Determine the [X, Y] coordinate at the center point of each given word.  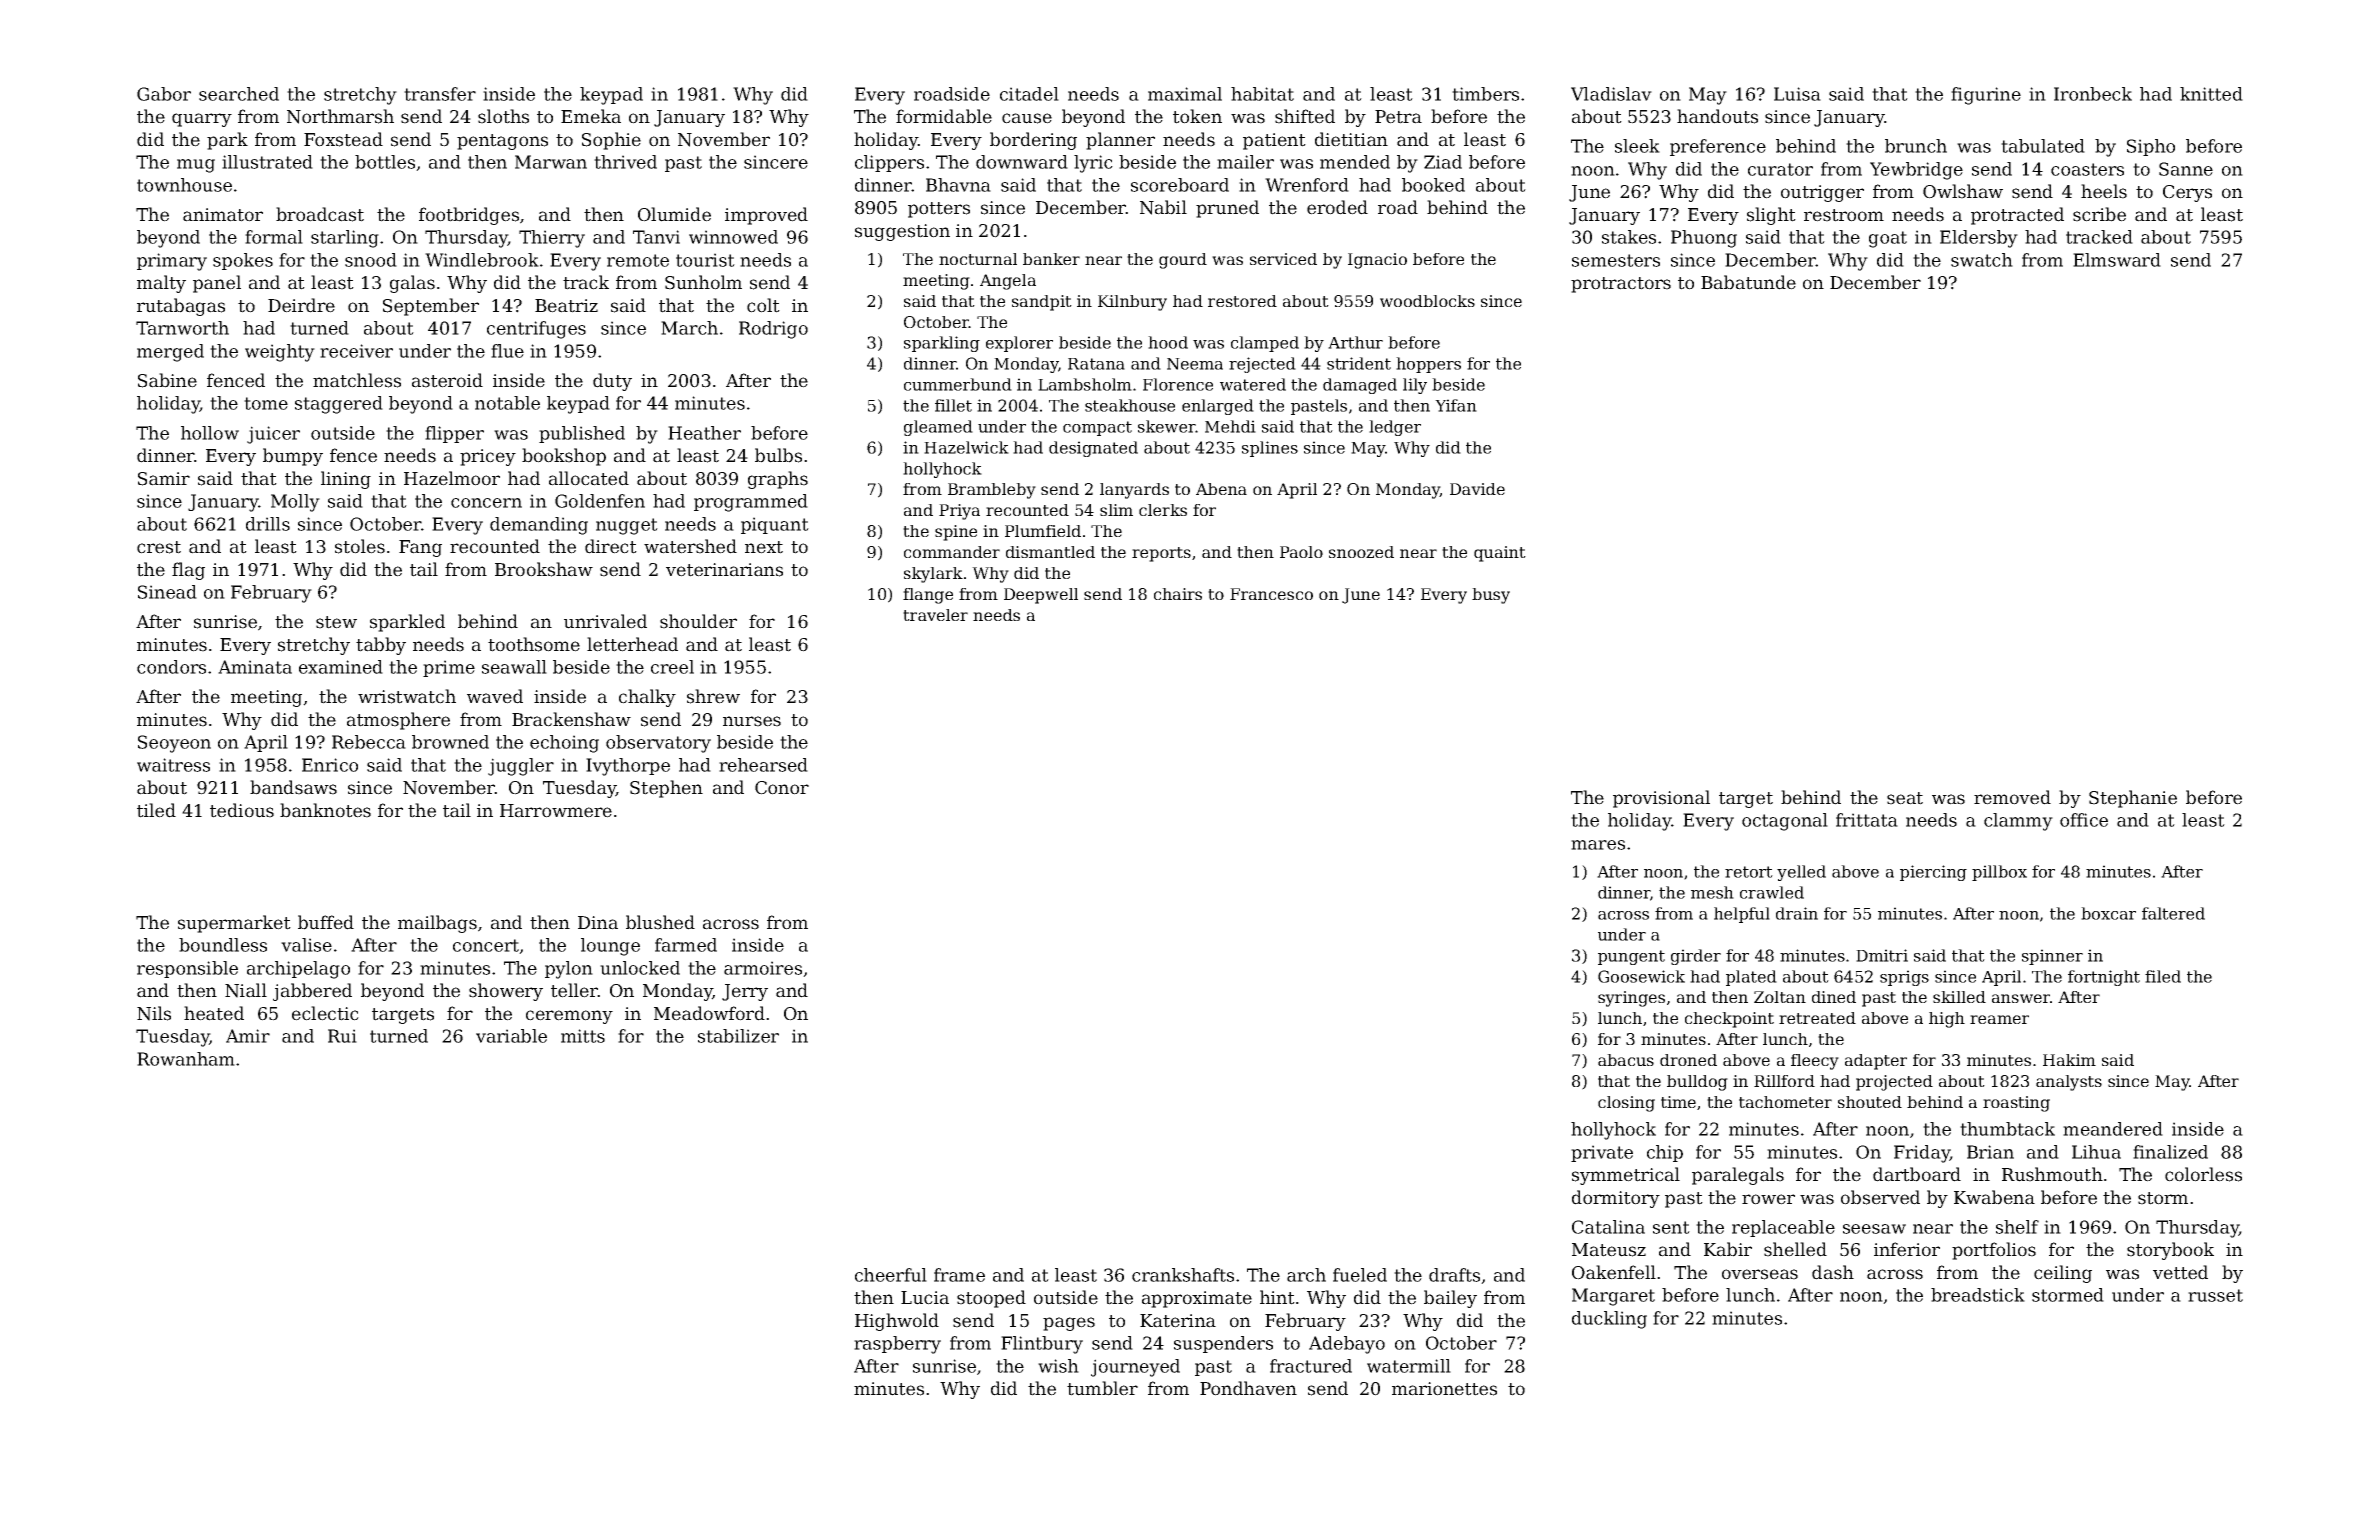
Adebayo [1347, 1345]
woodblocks [1427, 301]
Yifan [1456, 405]
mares [1598, 845]
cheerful [891, 1275]
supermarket [234, 924]
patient [1274, 141]
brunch [1916, 146]
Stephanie [2133, 799]
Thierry [552, 239]
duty [612, 382]
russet [2215, 1295]
